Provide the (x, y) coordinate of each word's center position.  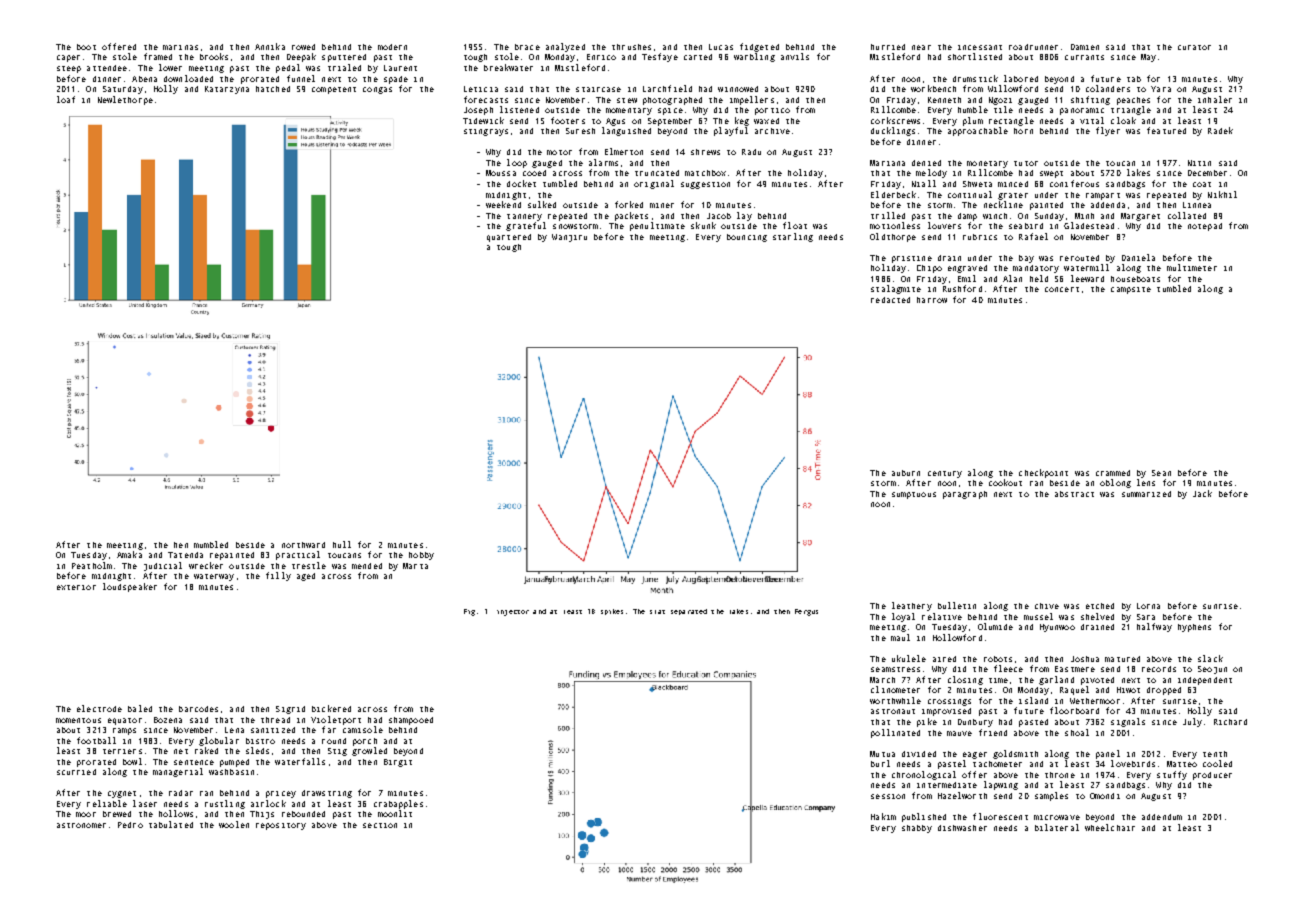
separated (689, 612)
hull (342, 544)
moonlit (395, 813)
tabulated (171, 824)
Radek (1220, 130)
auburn (906, 473)
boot (86, 47)
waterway (214, 577)
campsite (1131, 290)
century (945, 474)
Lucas (721, 47)
